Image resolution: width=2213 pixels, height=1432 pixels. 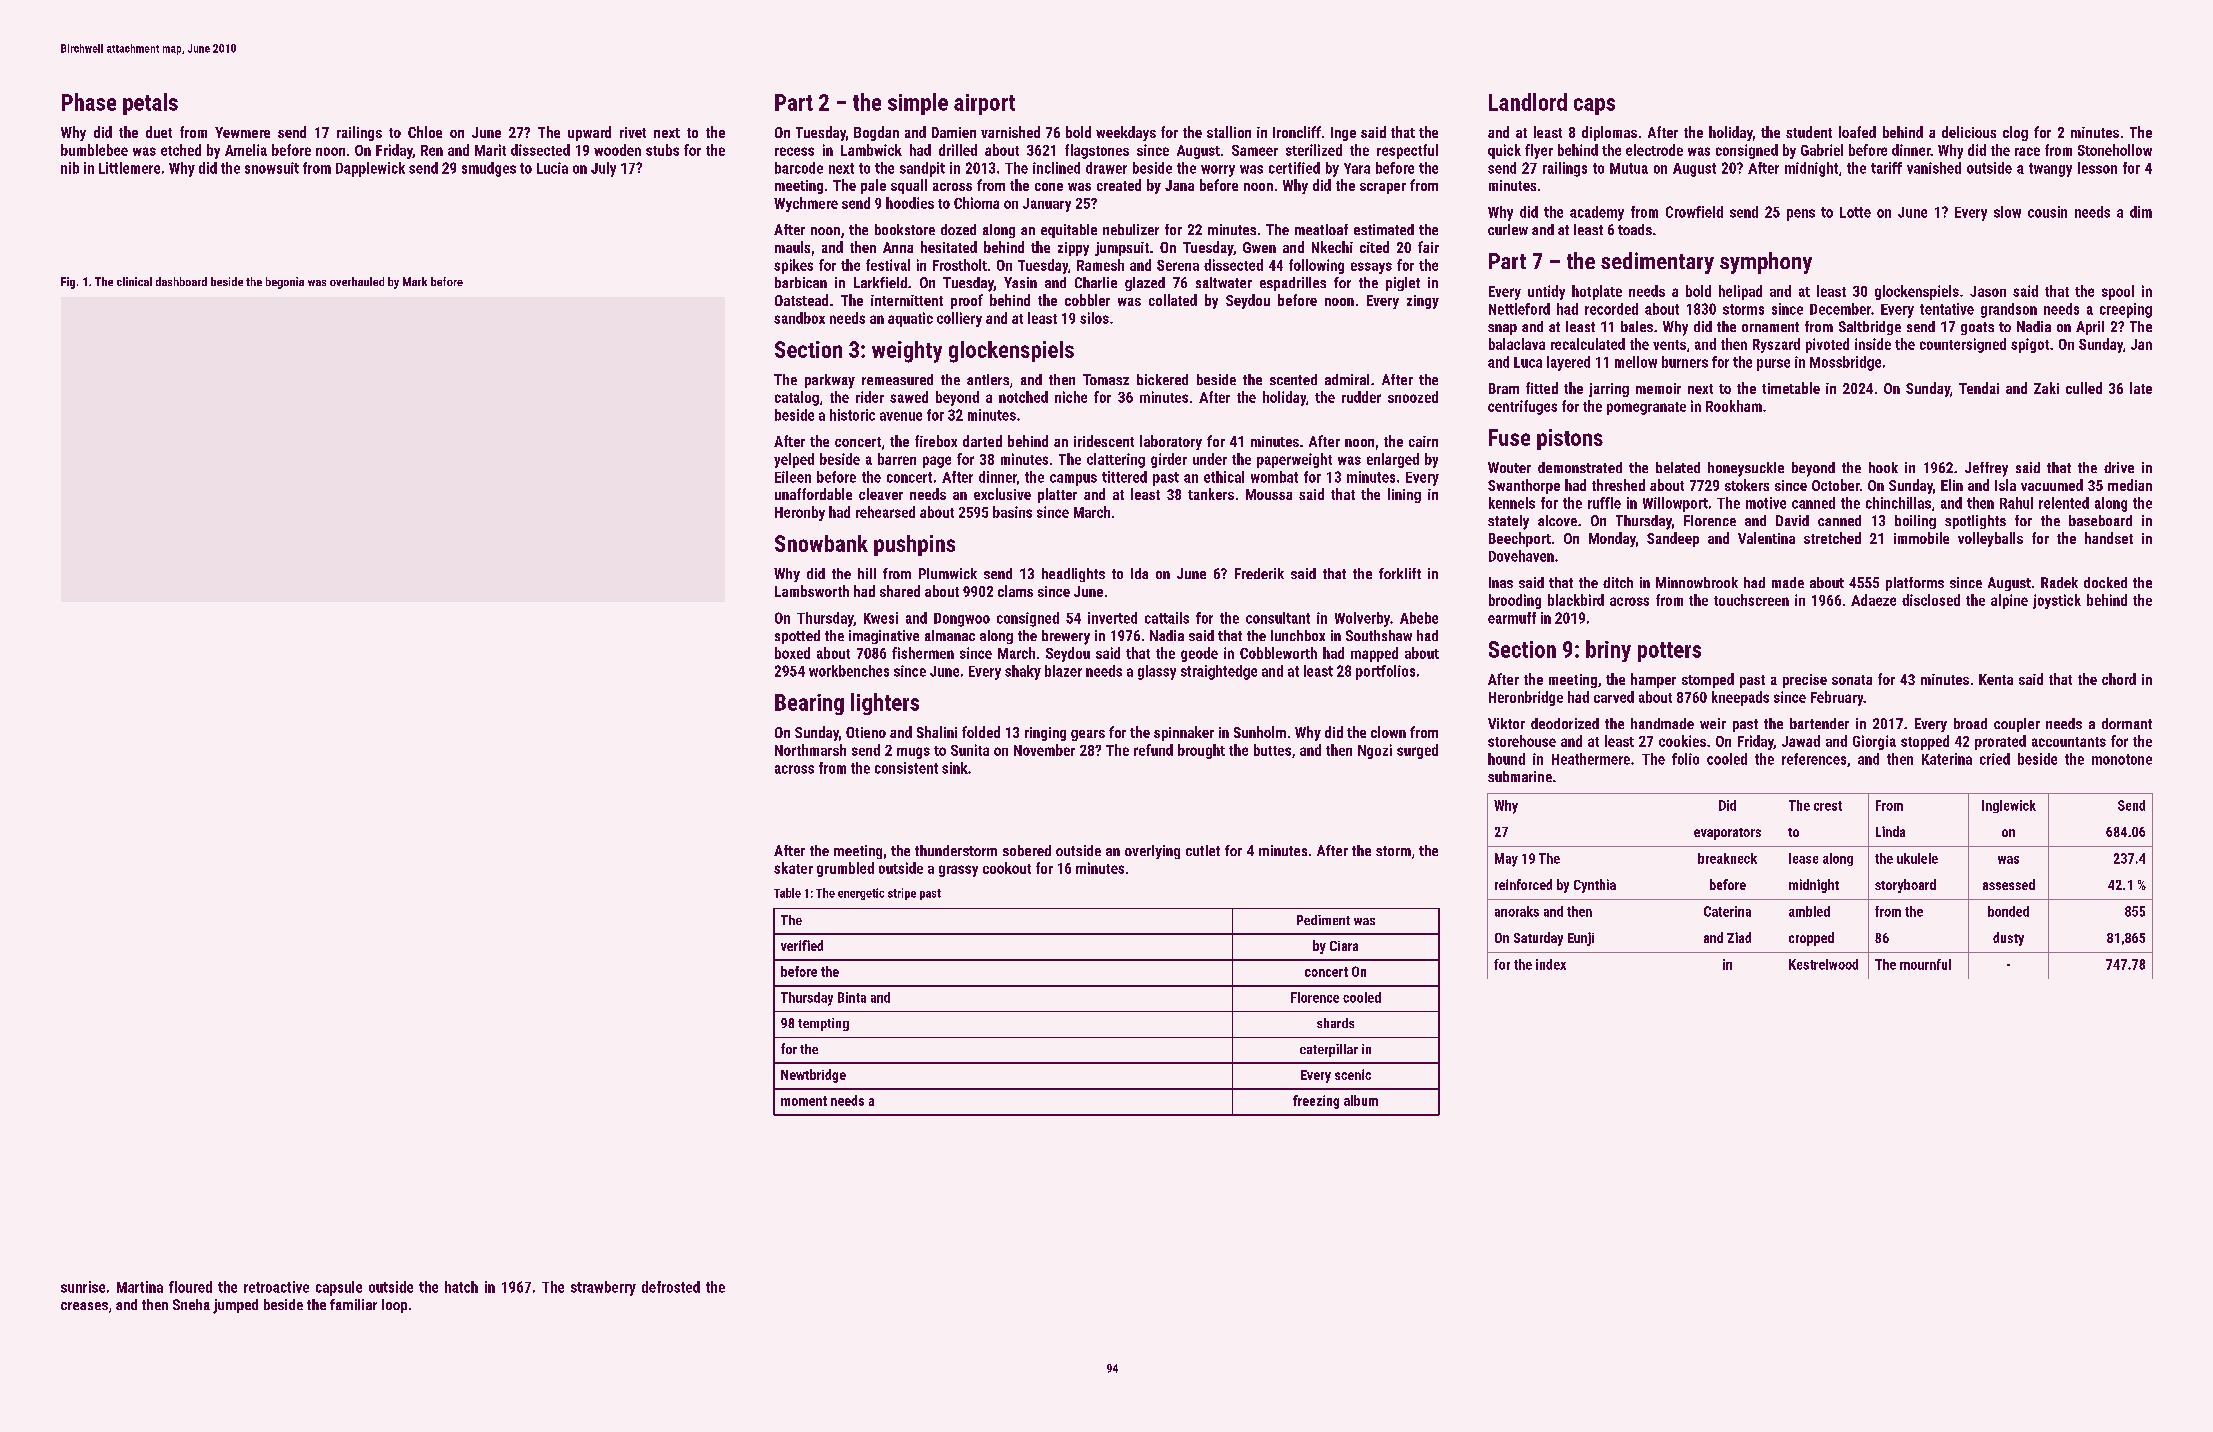 What do you see at coordinates (885, 704) in the image?
I see `lighters` at bounding box center [885, 704].
